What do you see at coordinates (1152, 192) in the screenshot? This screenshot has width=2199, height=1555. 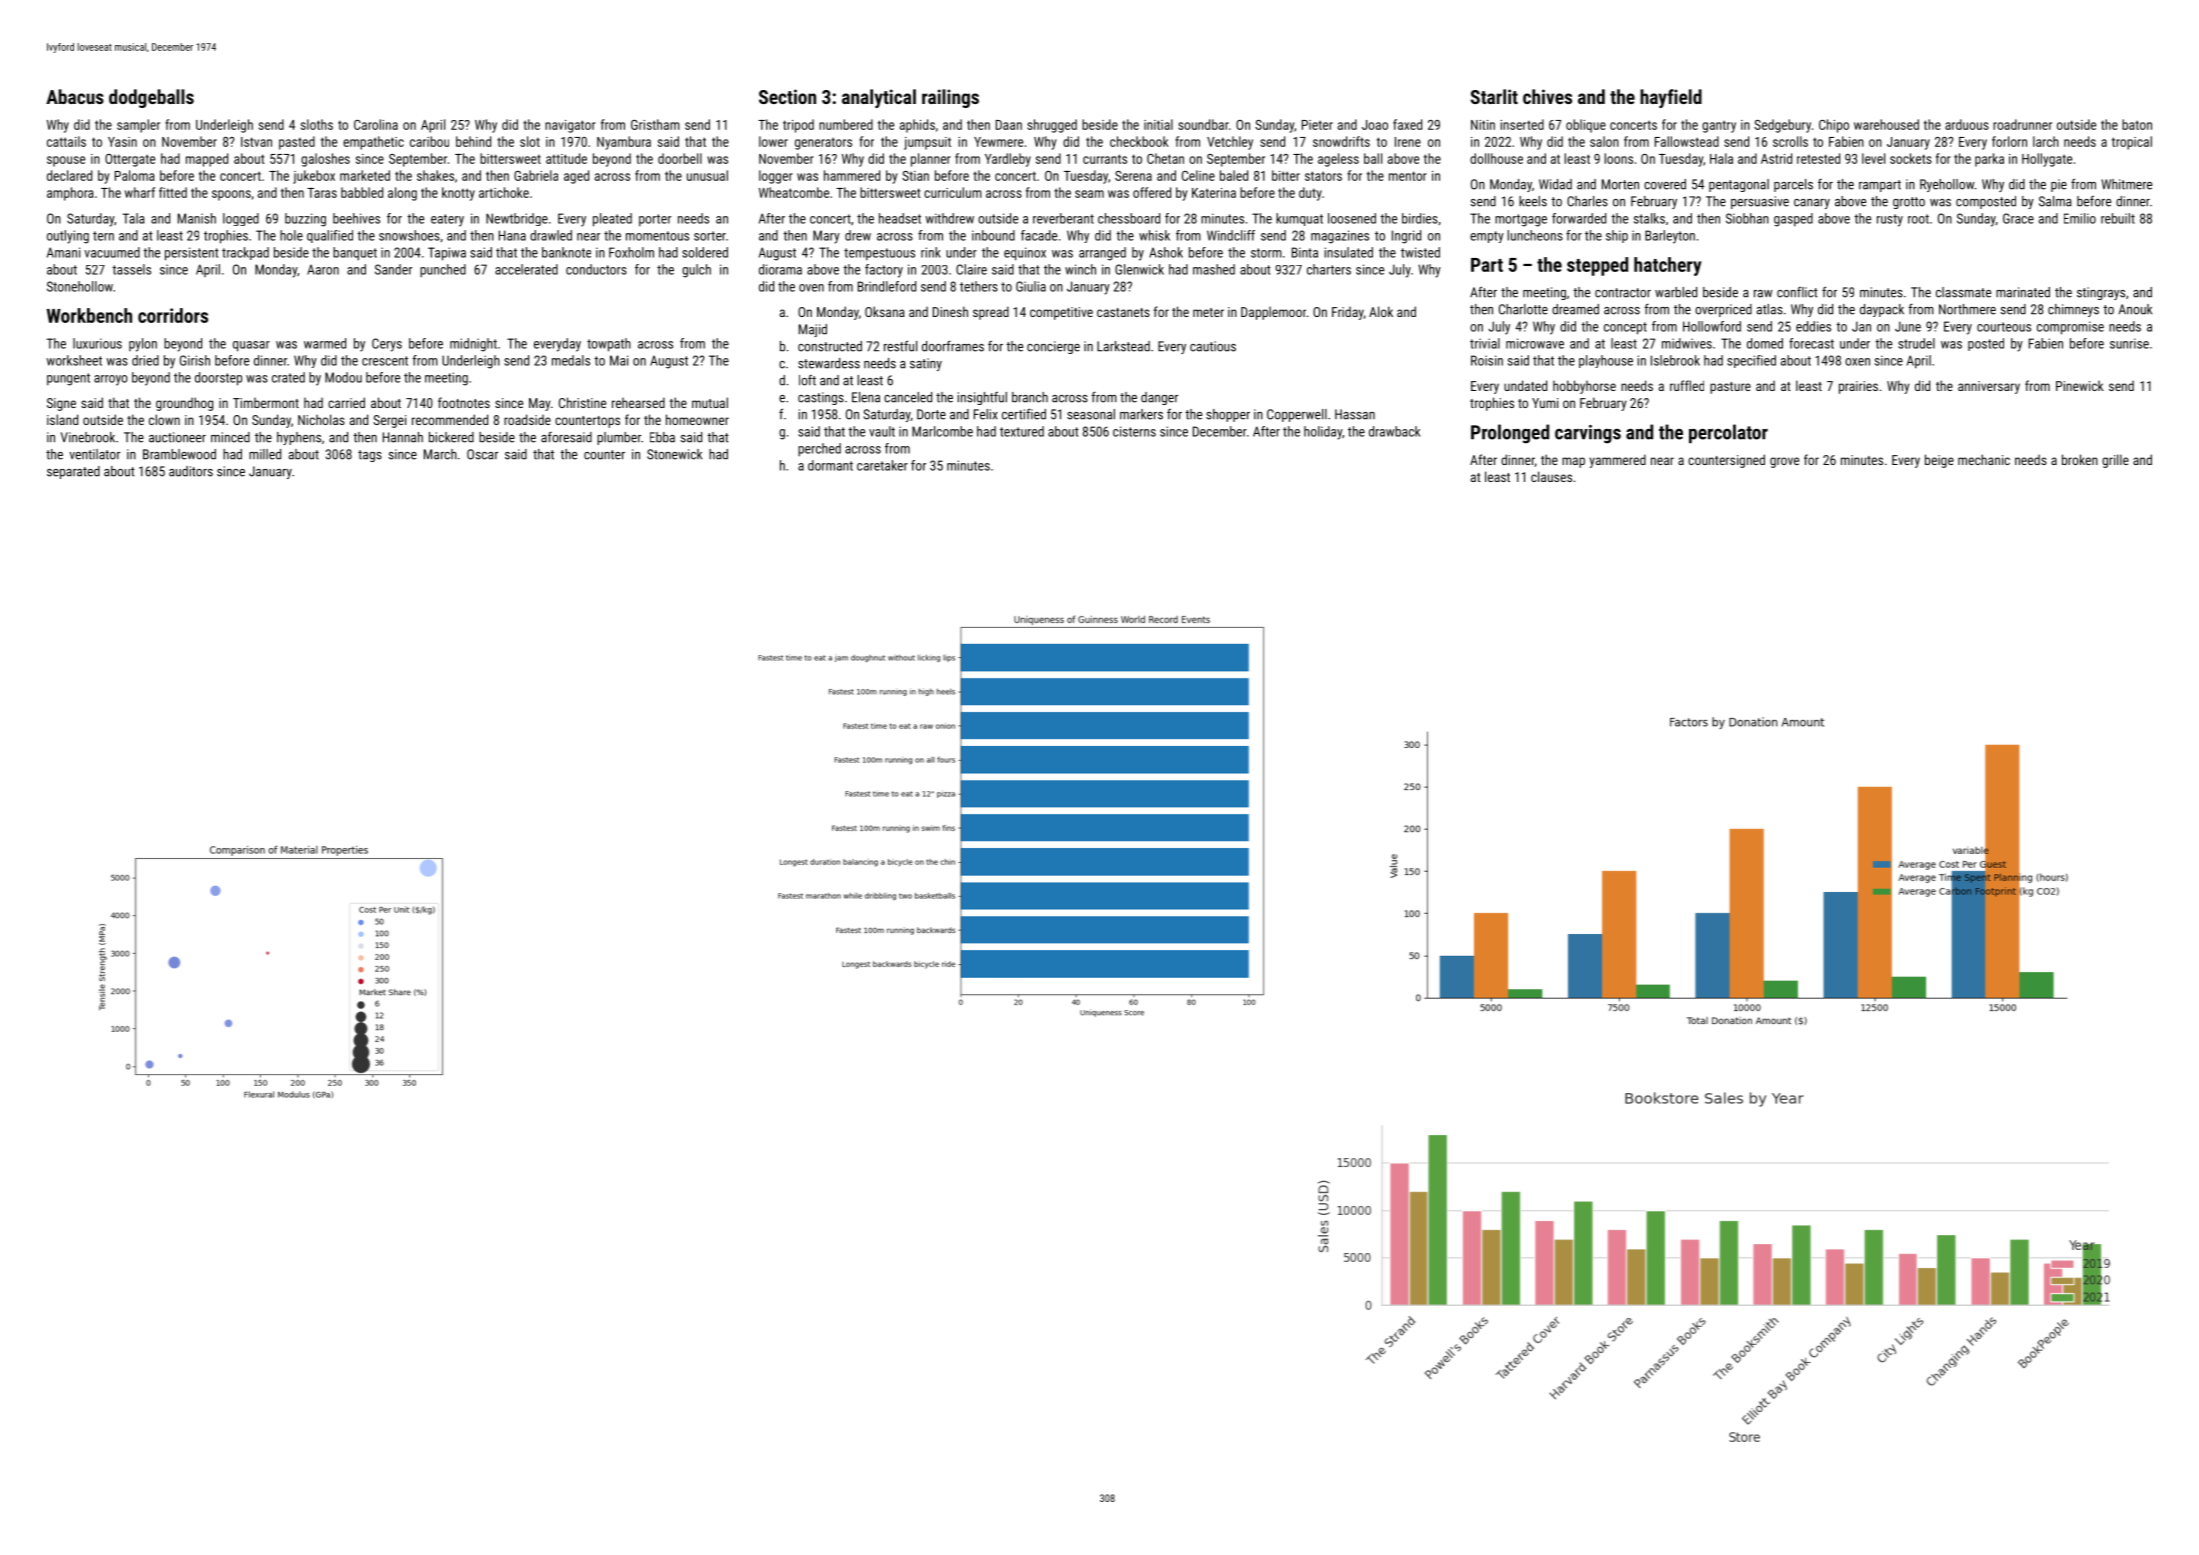 I see `offered` at bounding box center [1152, 192].
